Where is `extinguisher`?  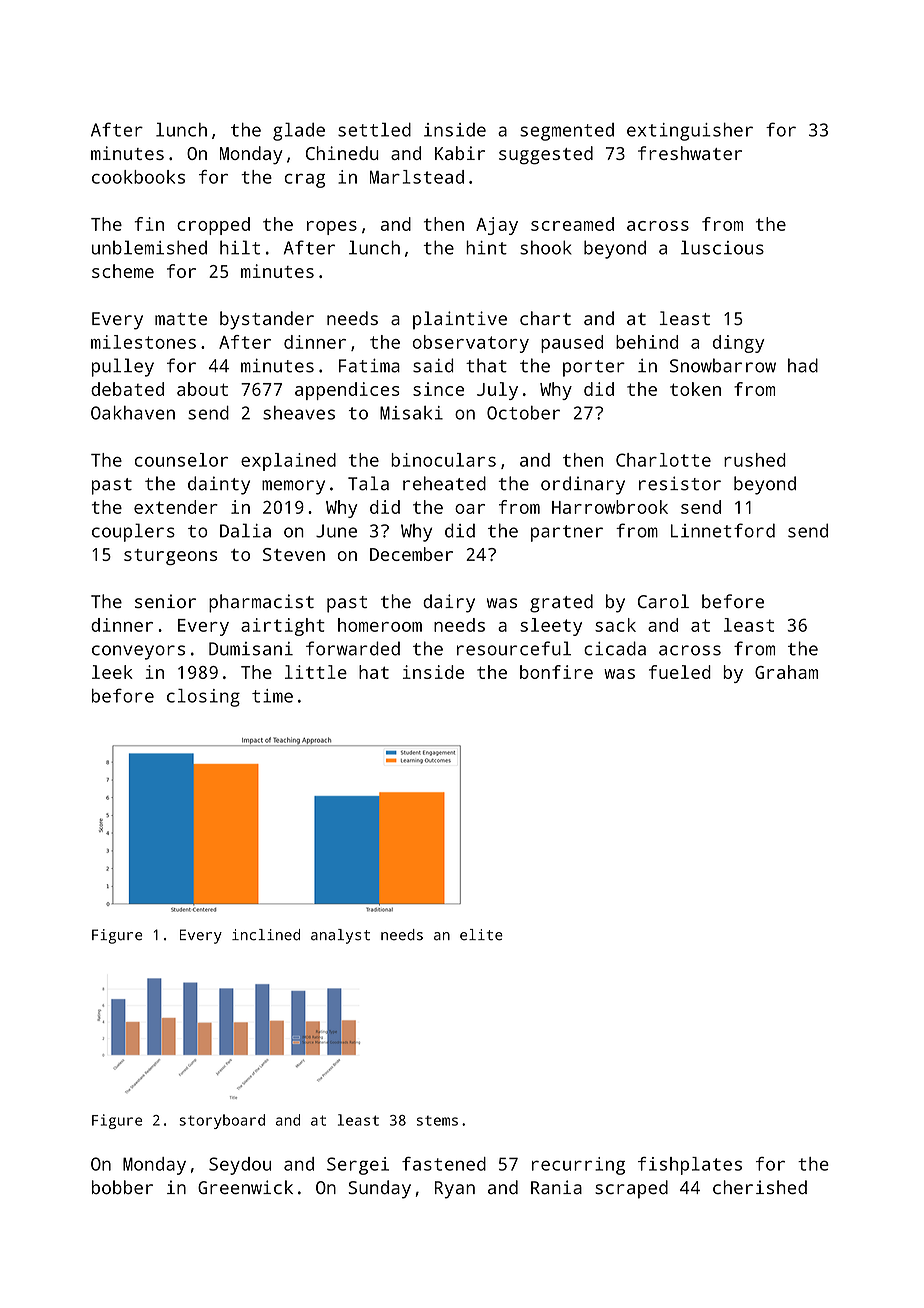 extinguisher is located at coordinates (690, 132).
